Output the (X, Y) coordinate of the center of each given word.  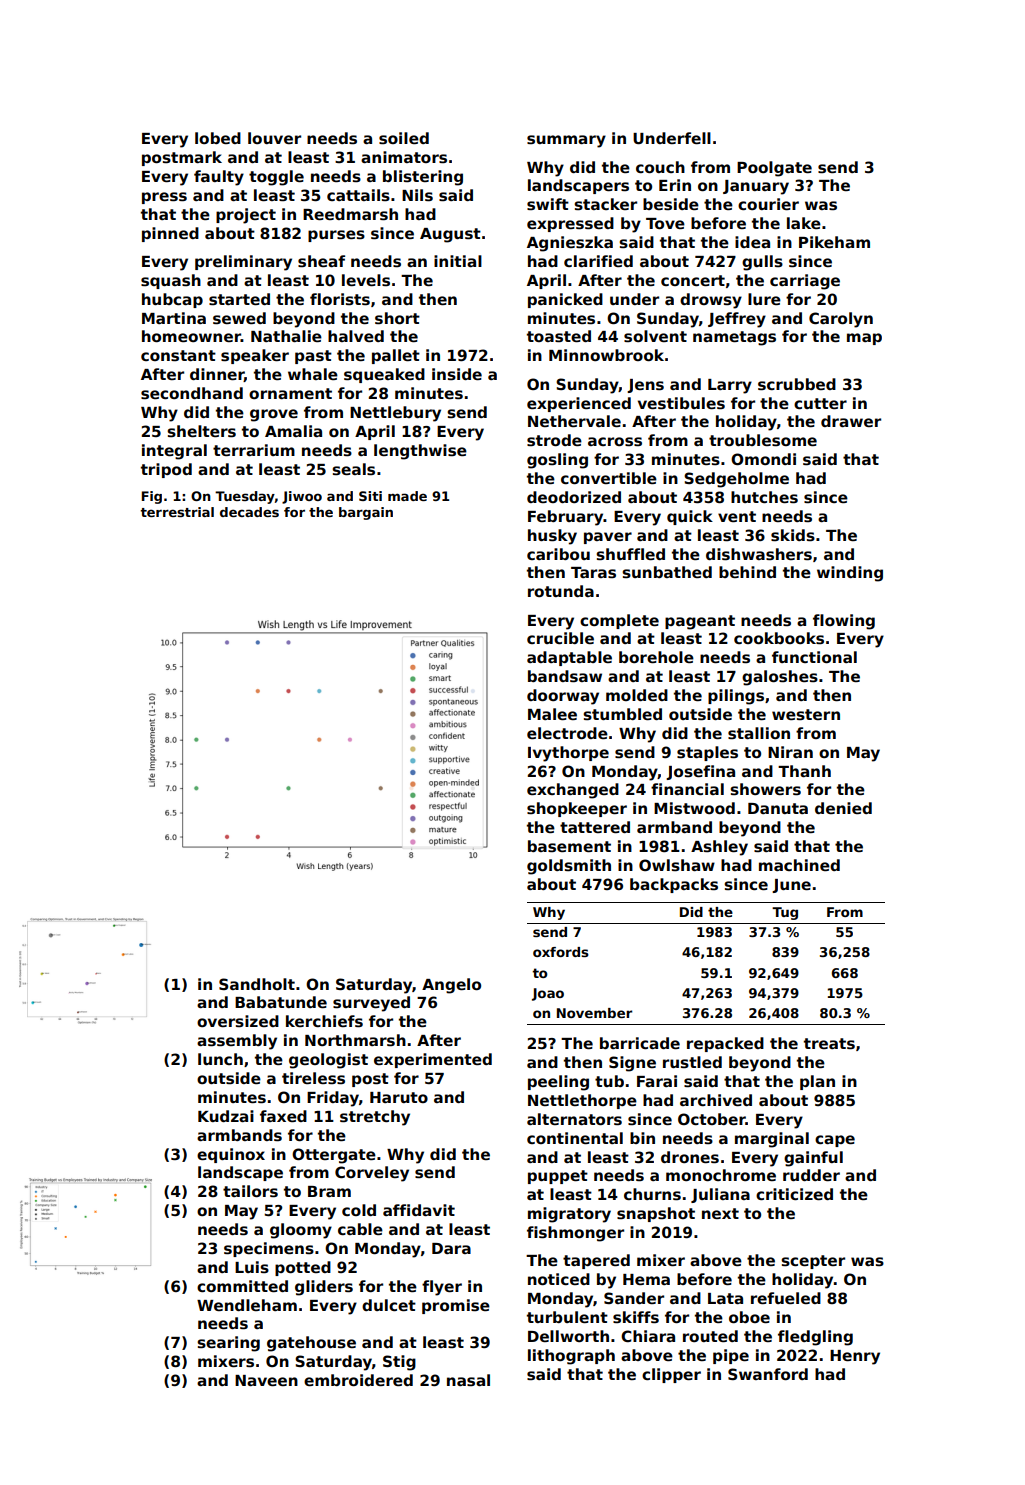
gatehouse (311, 1344)
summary (566, 141)
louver (274, 138)
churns (652, 1194)
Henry (855, 1357)
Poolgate (774, 169)
